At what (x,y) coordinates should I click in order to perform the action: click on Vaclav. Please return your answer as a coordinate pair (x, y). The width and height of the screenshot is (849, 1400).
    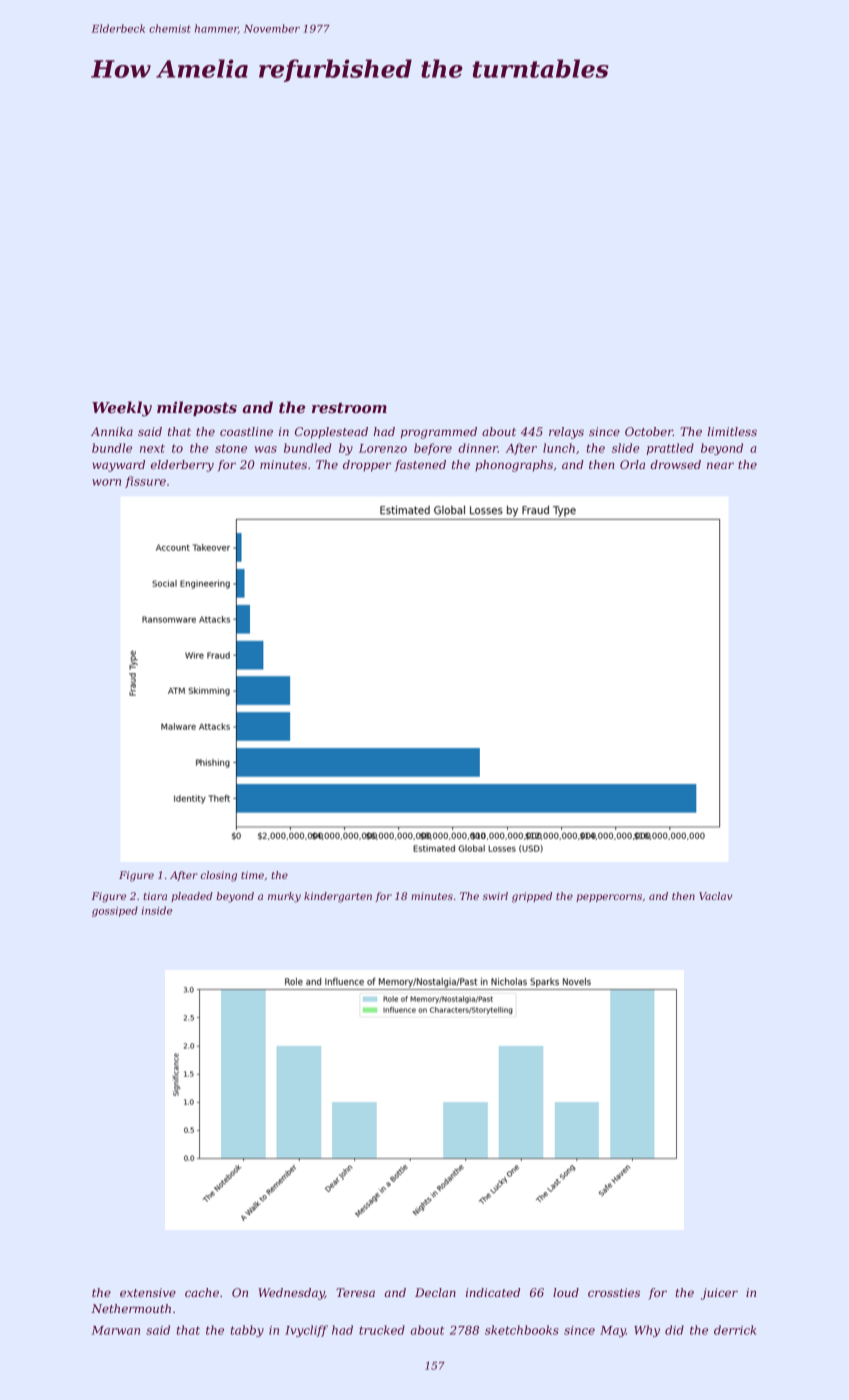
    Looking at the image, I should click on (715, 896).
